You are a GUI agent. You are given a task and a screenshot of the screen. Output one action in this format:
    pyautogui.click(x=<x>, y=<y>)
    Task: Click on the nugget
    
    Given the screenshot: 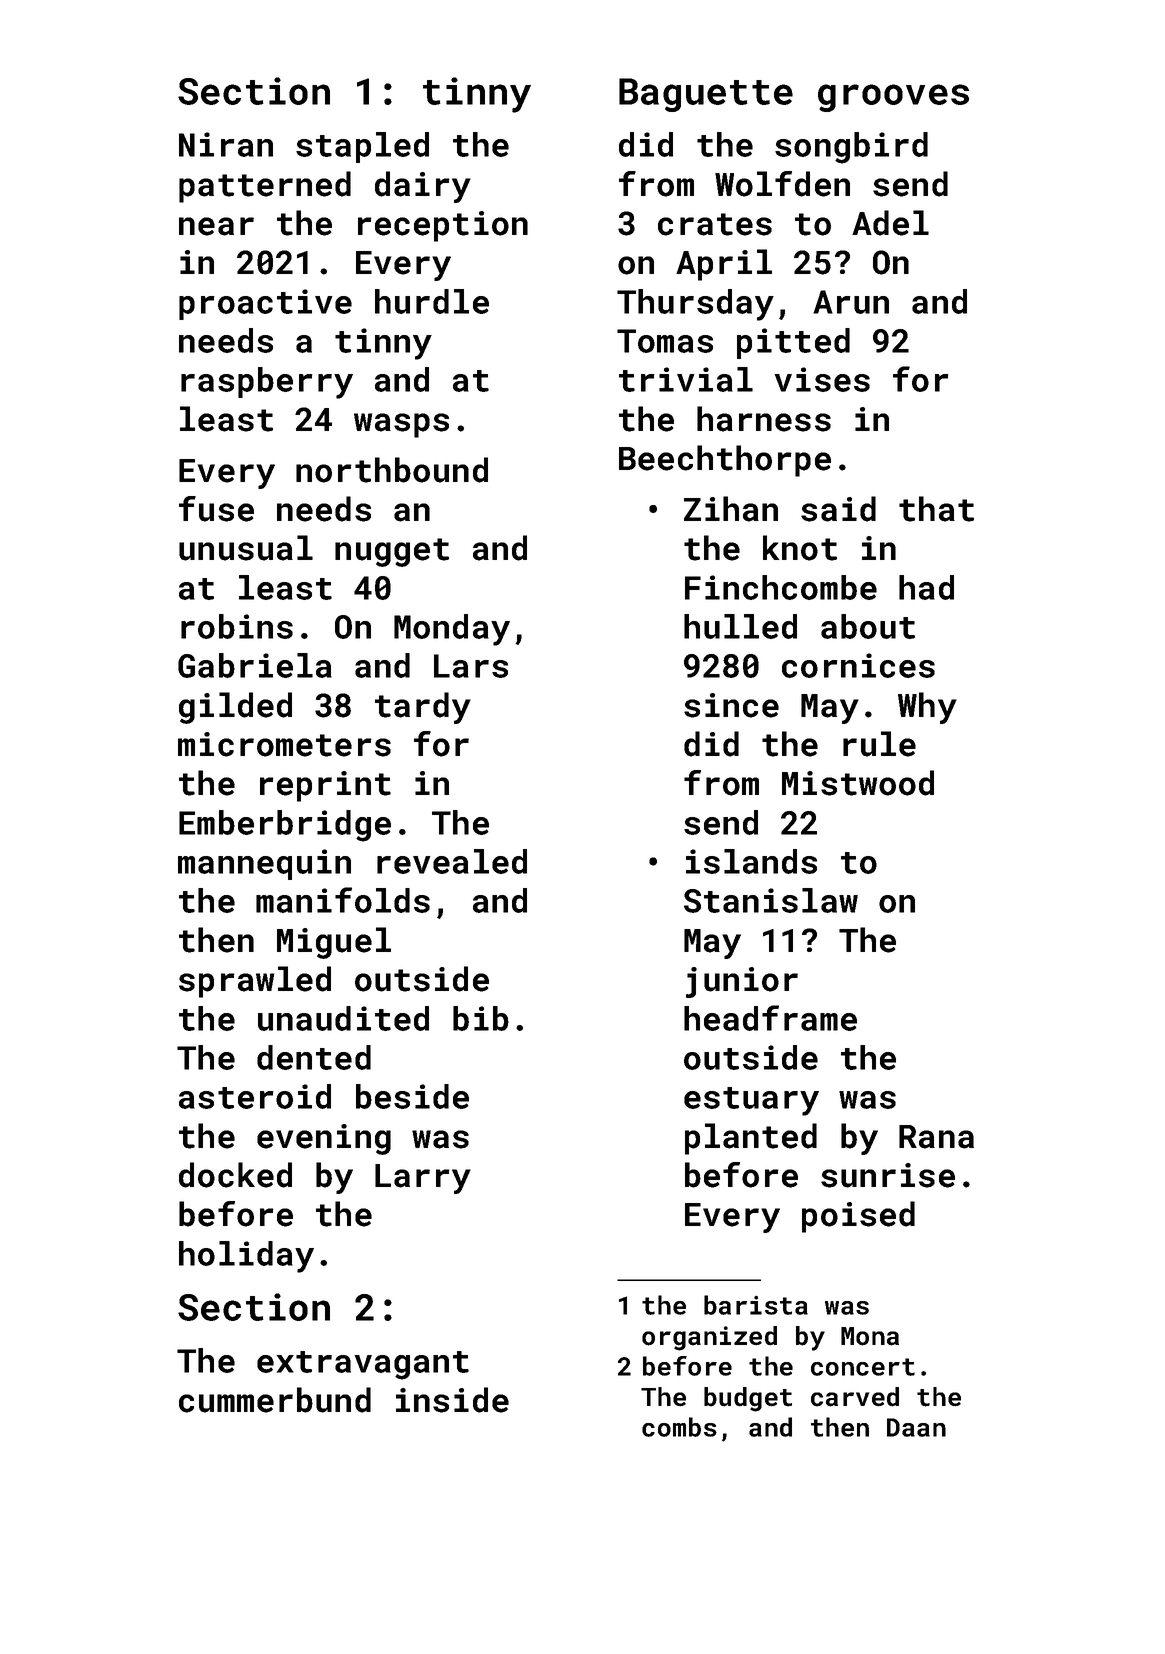 What is the action you would take?
    pyautogui.click(x=392, y=552)
